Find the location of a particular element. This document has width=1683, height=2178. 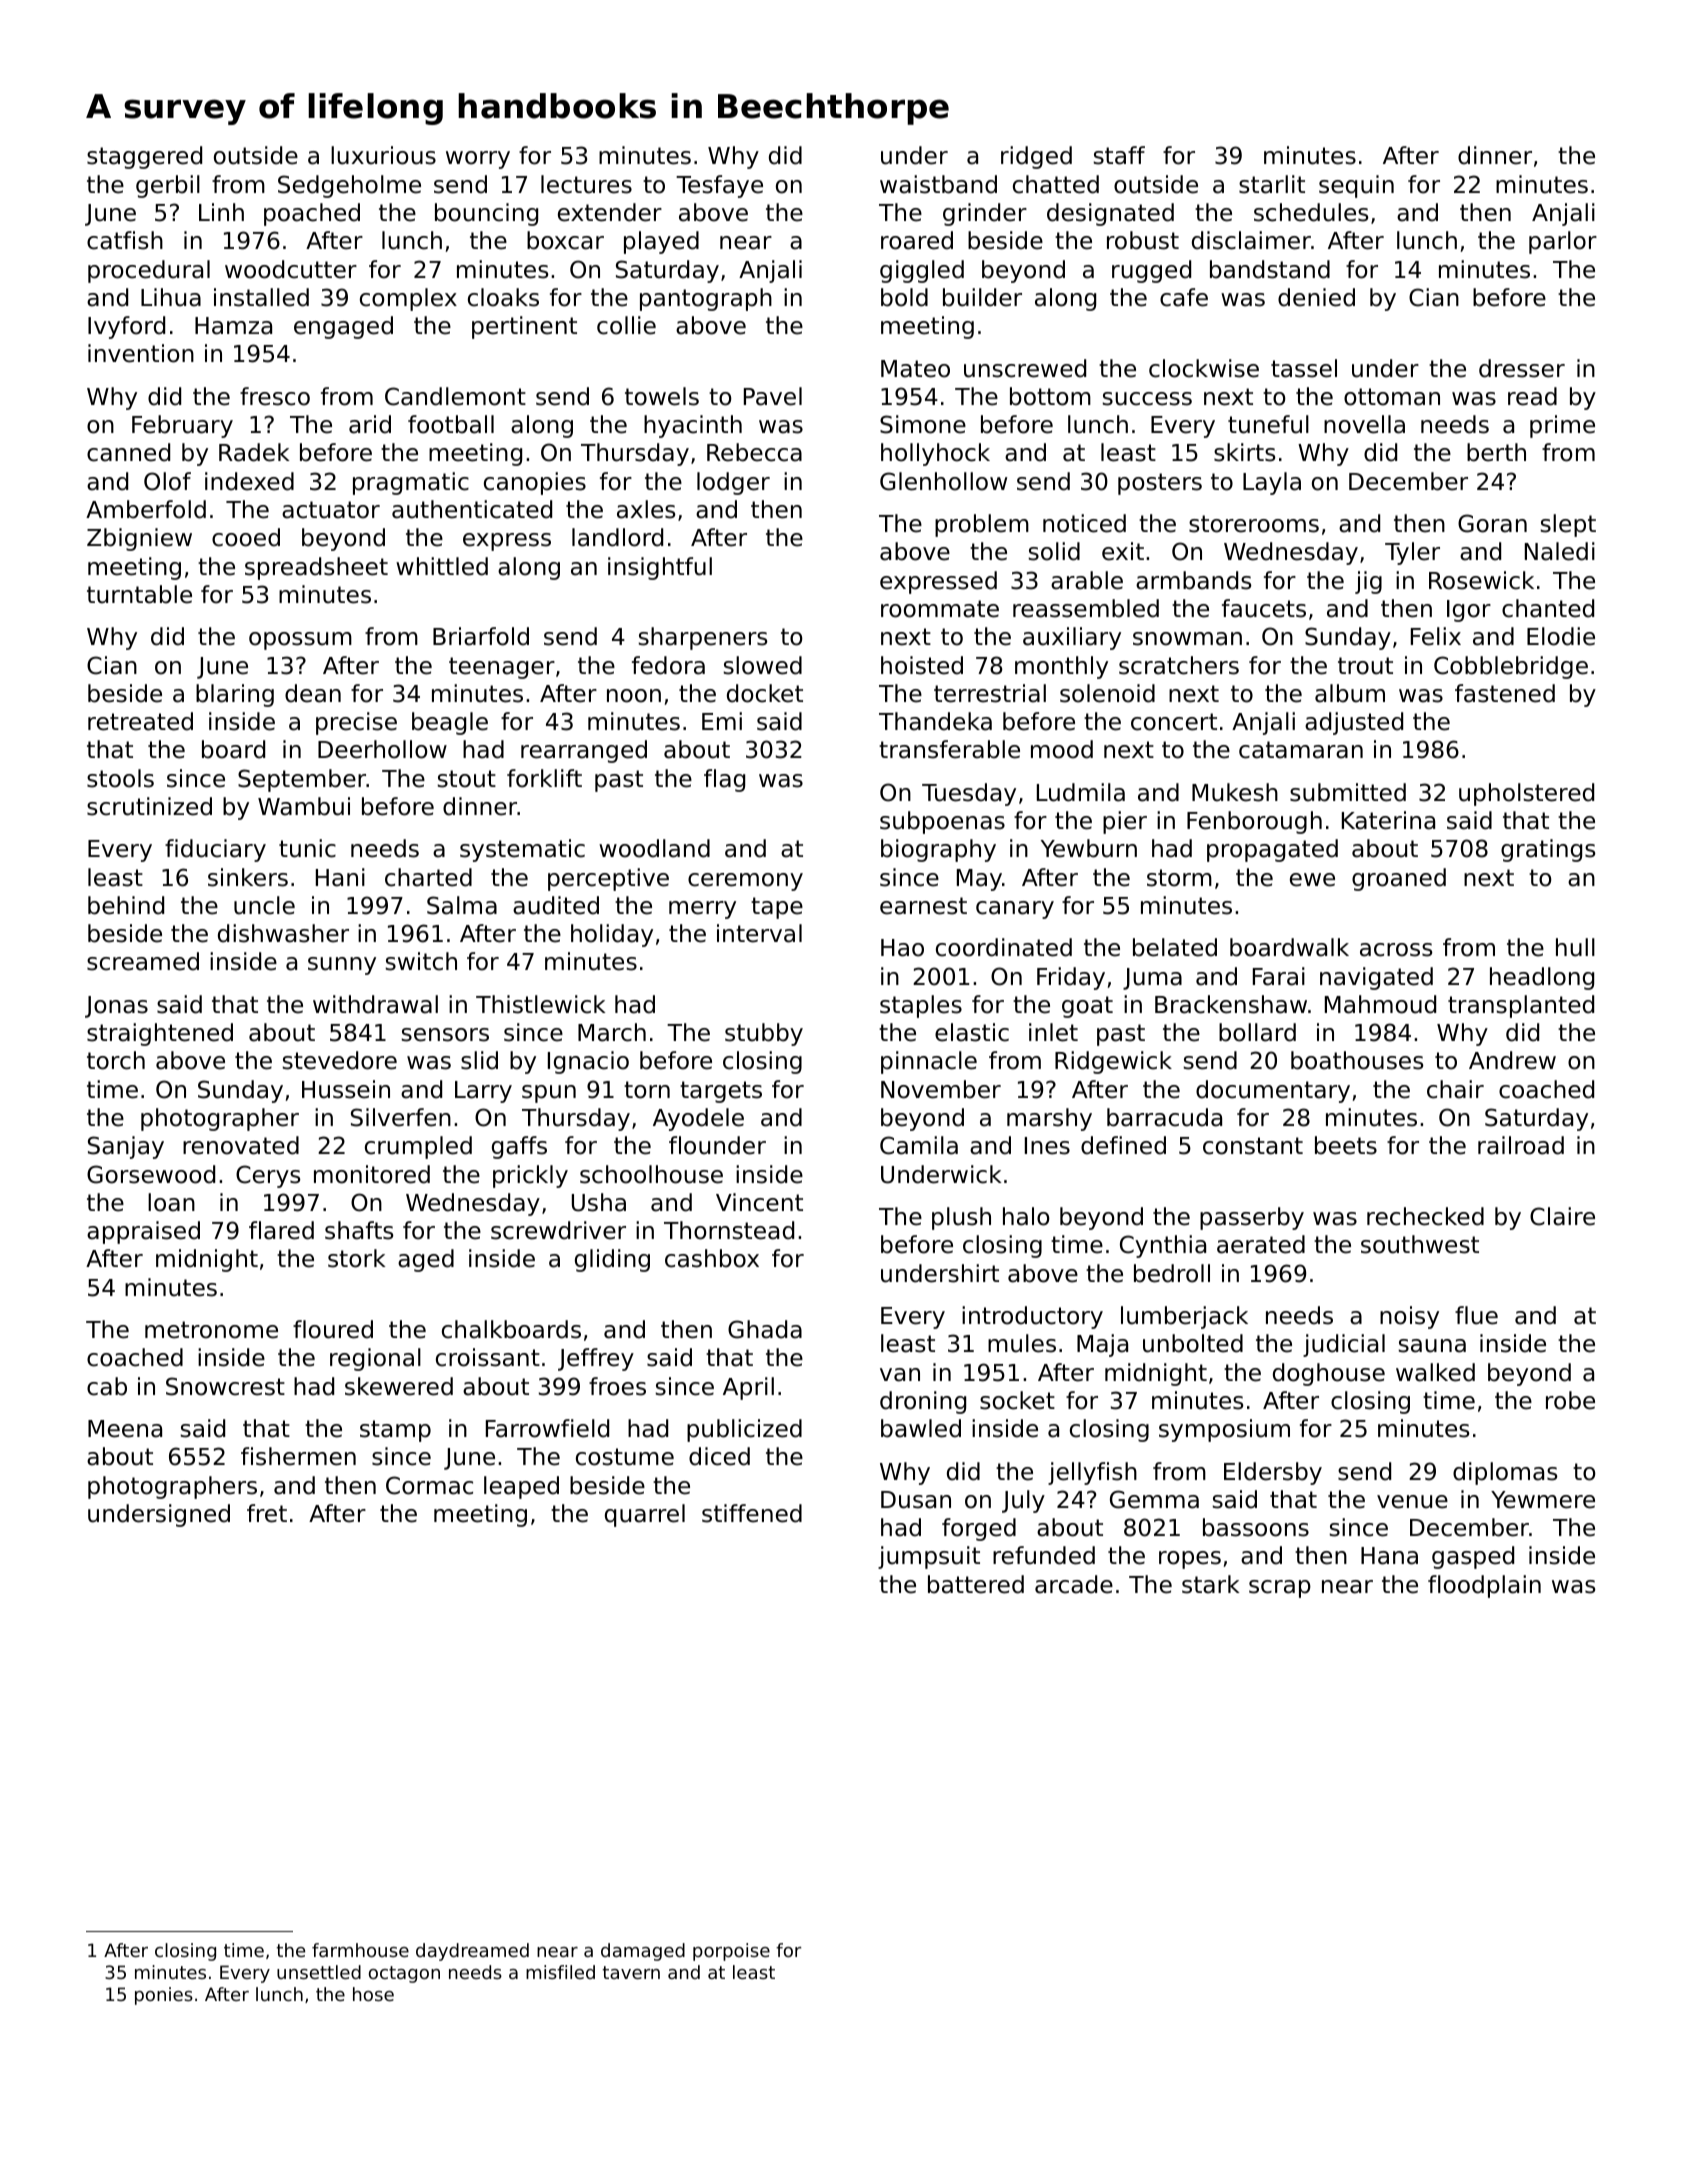

halo is located at coordinates (1026, 1216).
